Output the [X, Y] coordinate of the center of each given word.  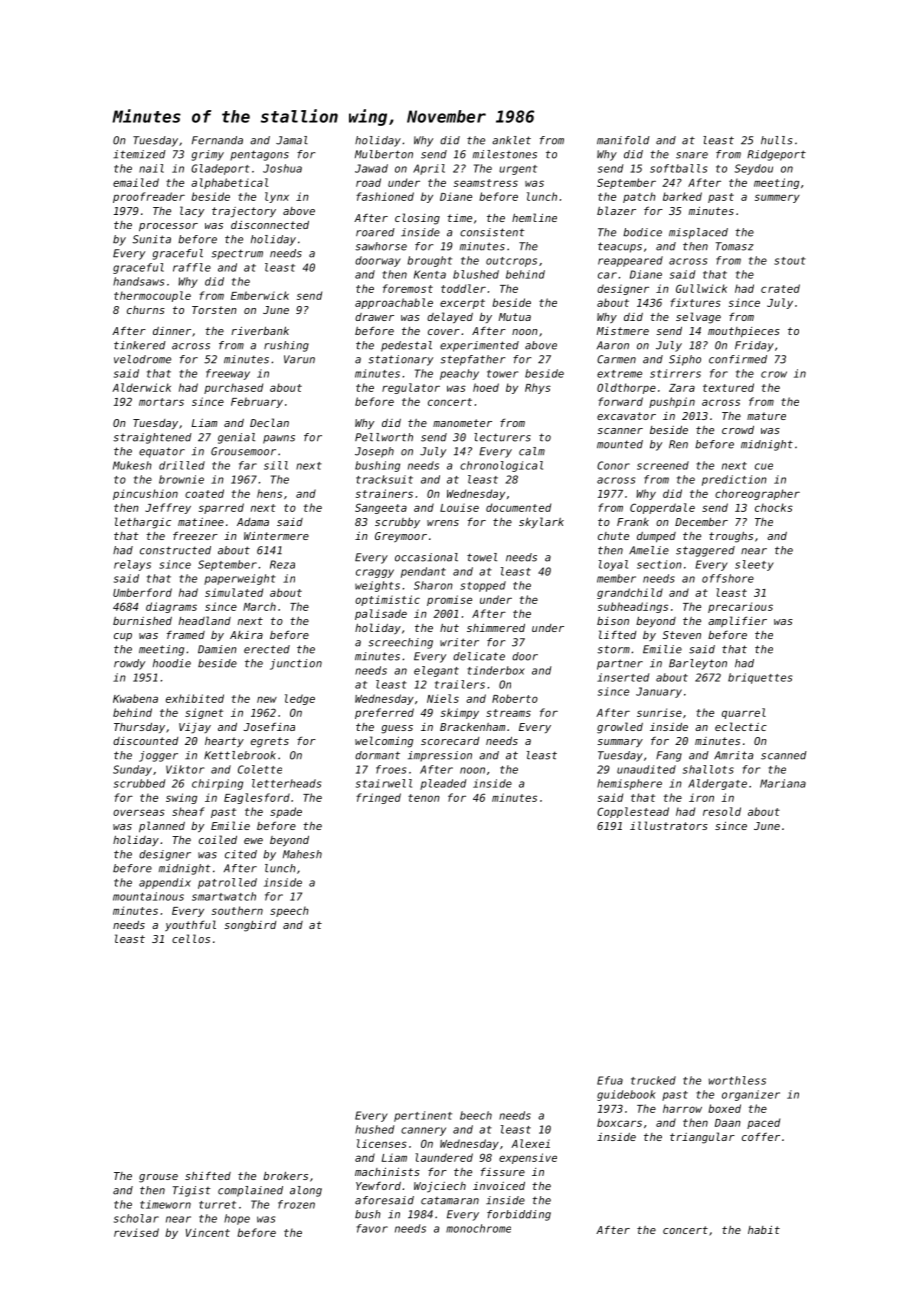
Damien [217, 649]
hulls [776, 140]
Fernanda [217, 140]
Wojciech [440, 1187]
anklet [511, 140]
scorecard [450, 741]
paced [763, 1123]
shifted [208, 1175]
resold [722, 811]
